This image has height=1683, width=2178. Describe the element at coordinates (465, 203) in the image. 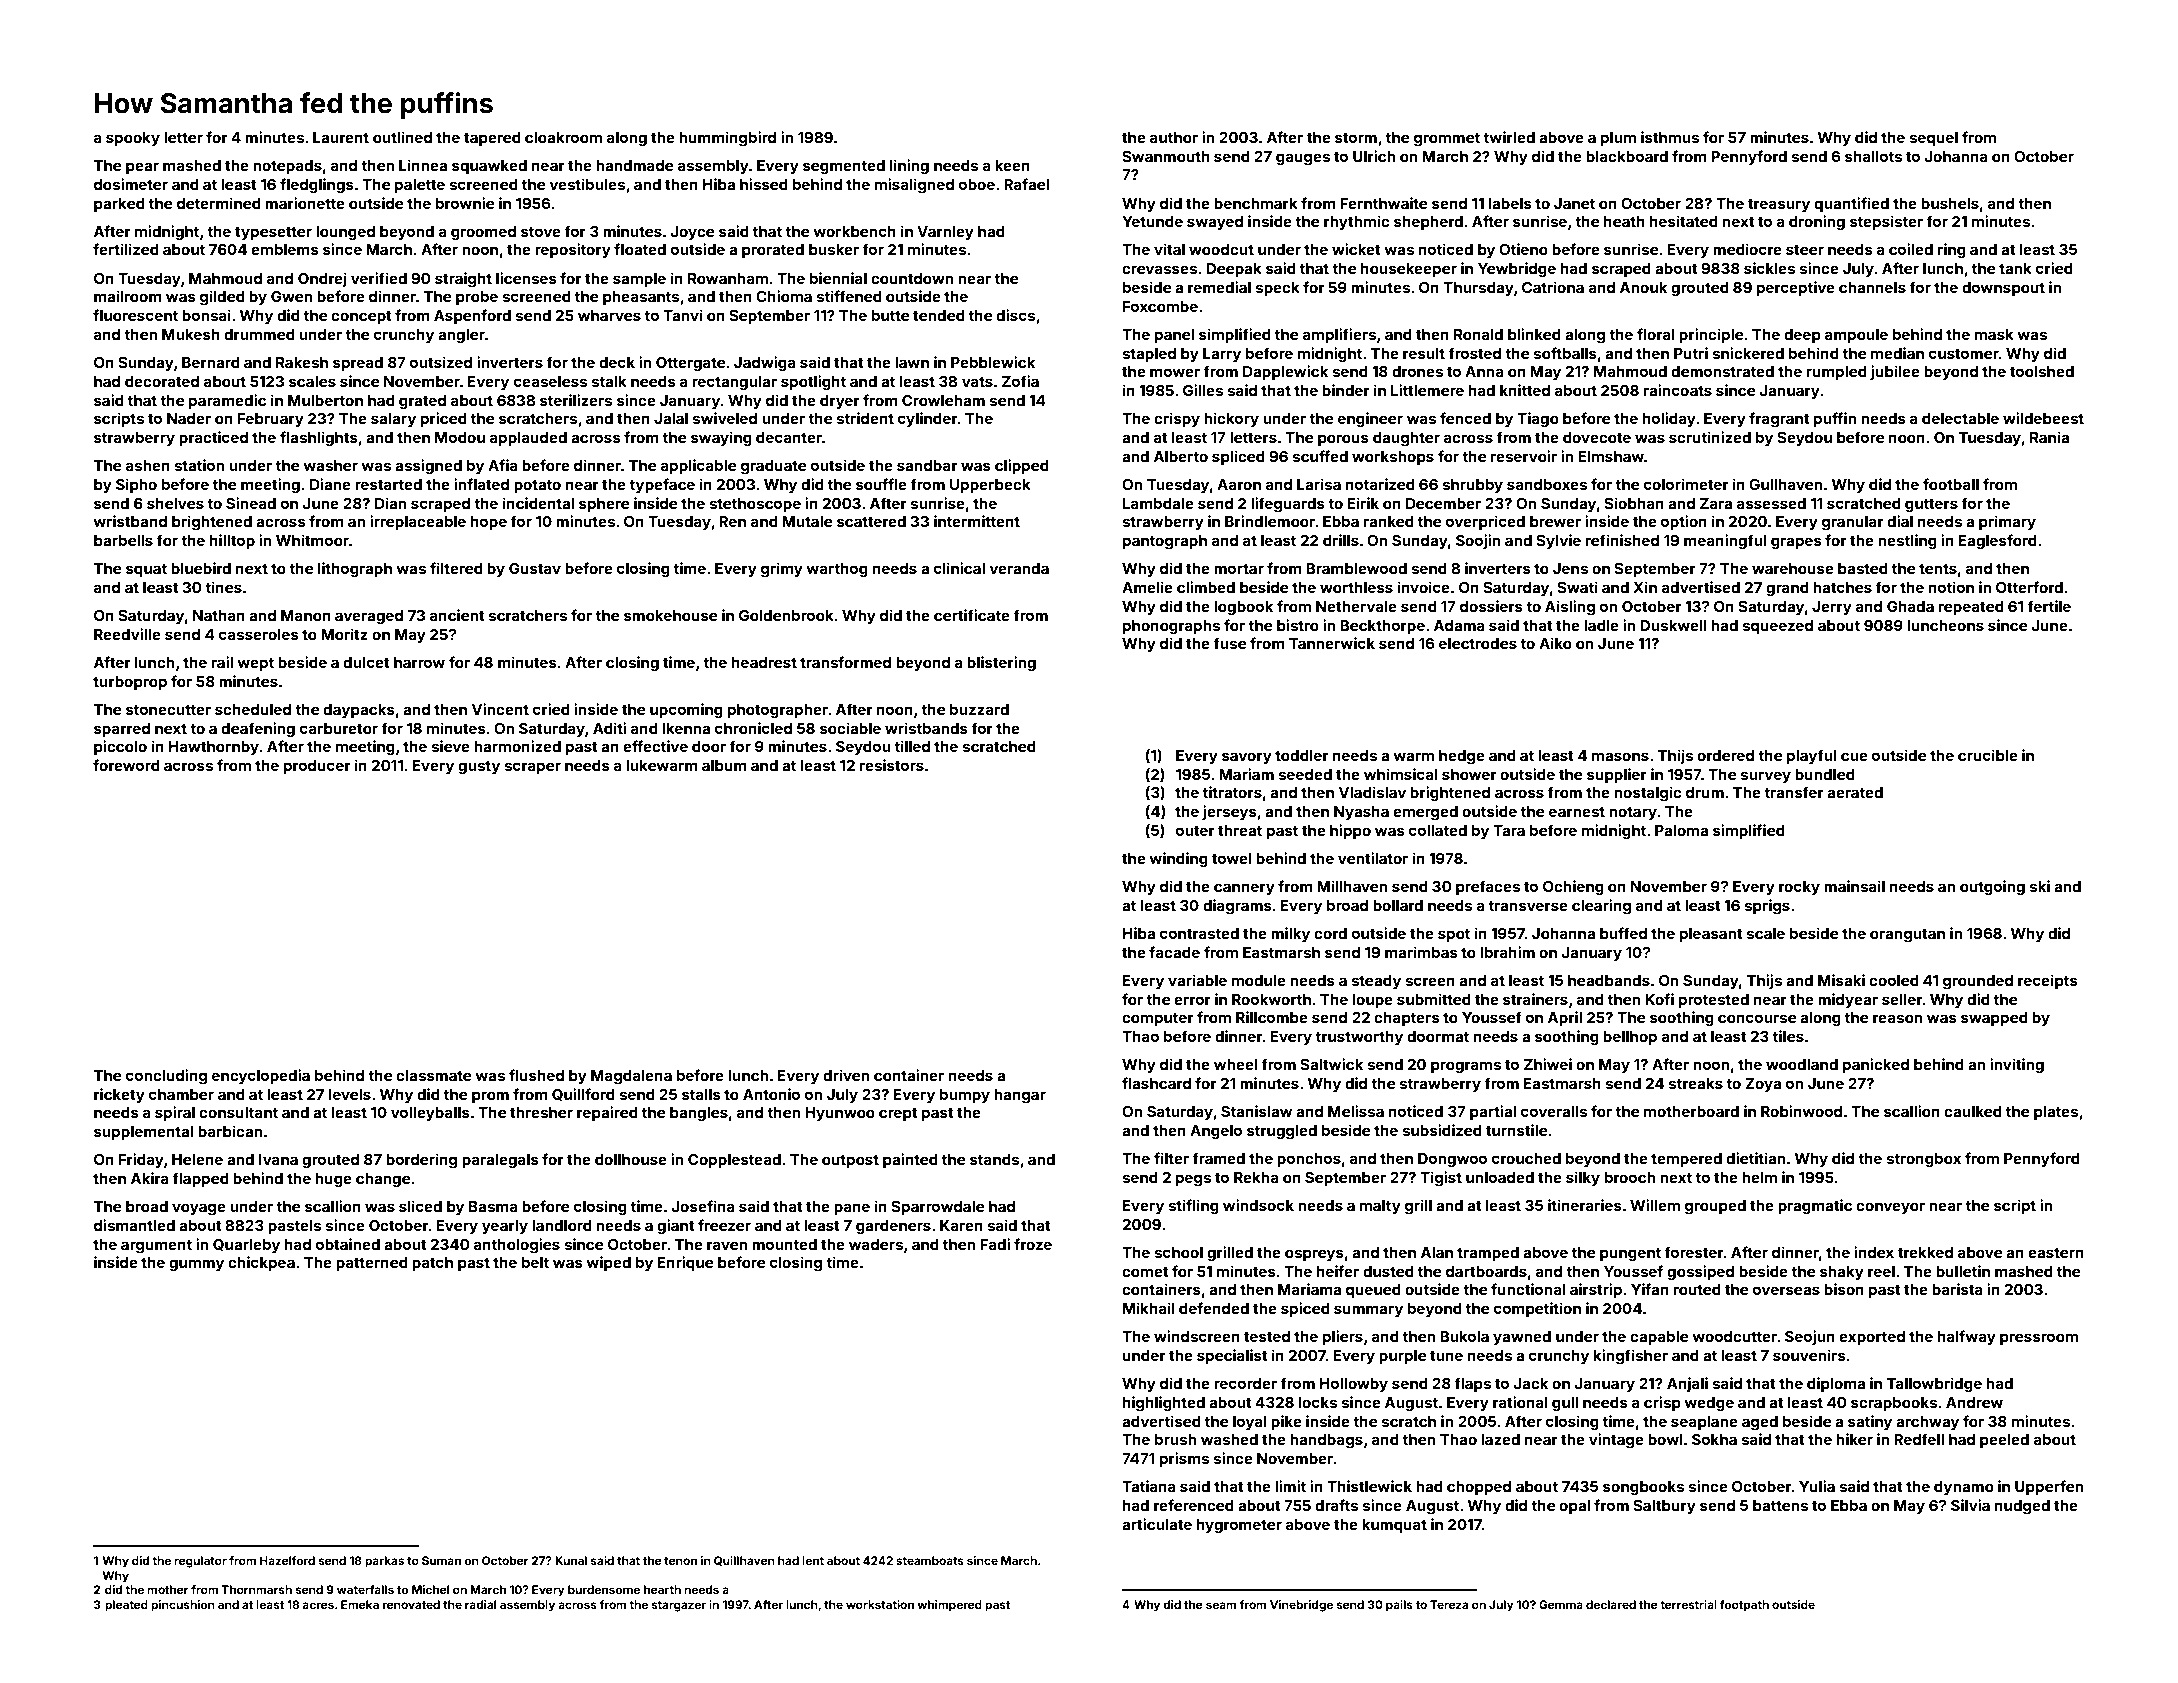

I see `brownie` at that location.
